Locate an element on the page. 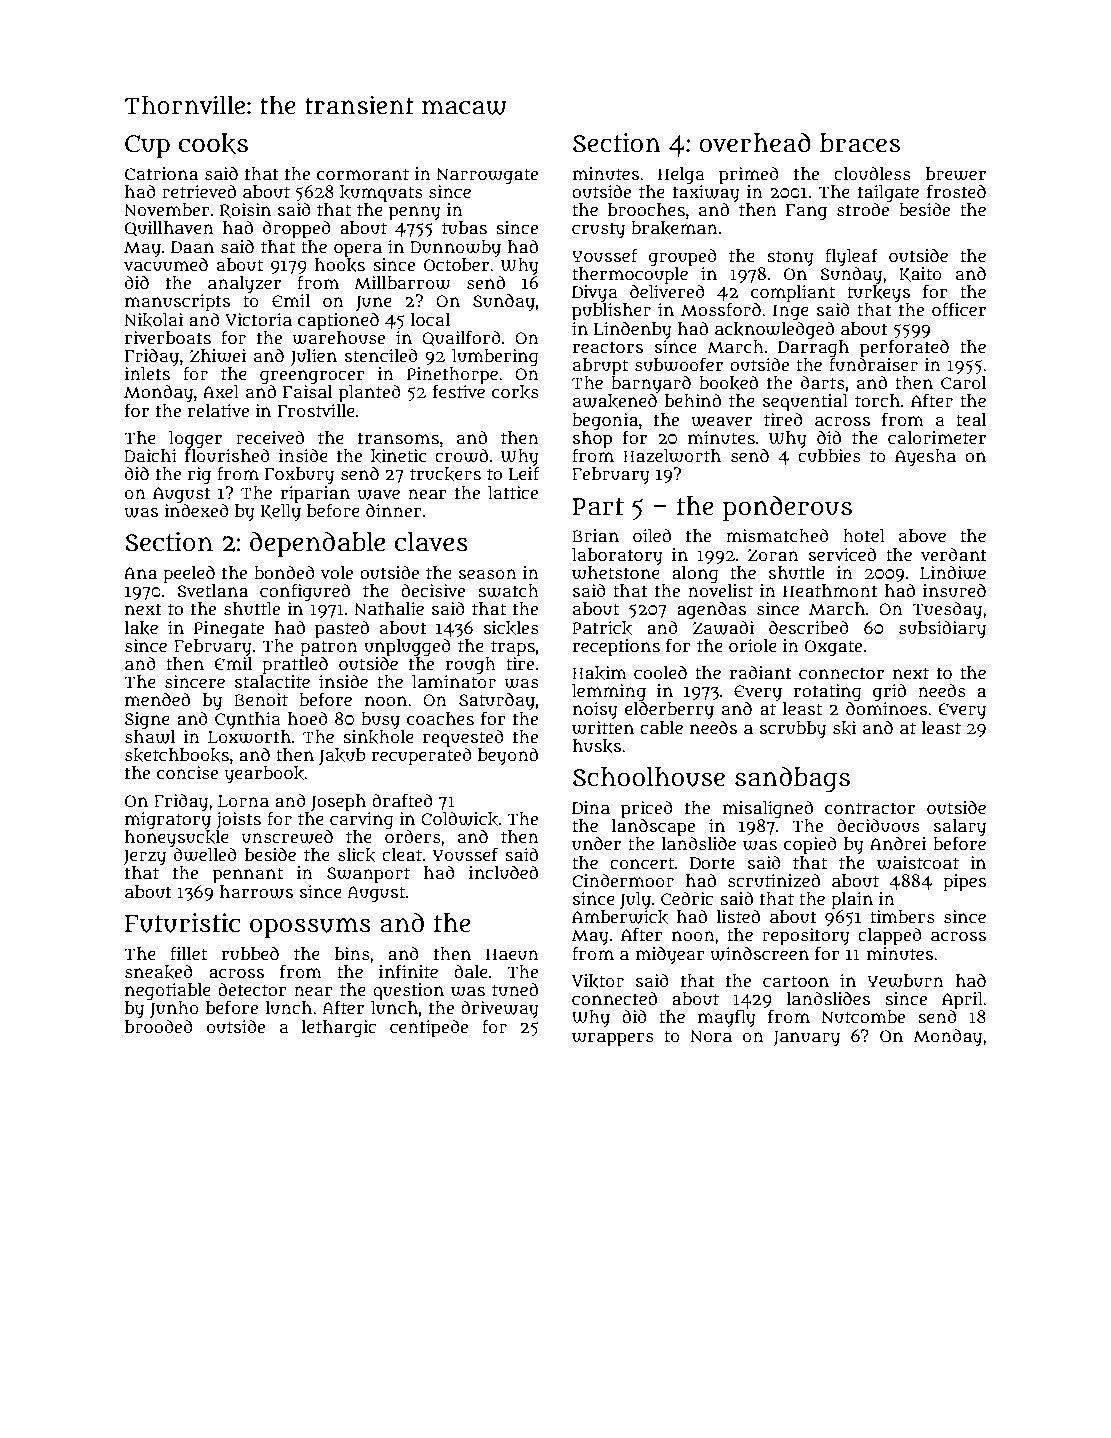  husks is located at coordinates (597, 746).
